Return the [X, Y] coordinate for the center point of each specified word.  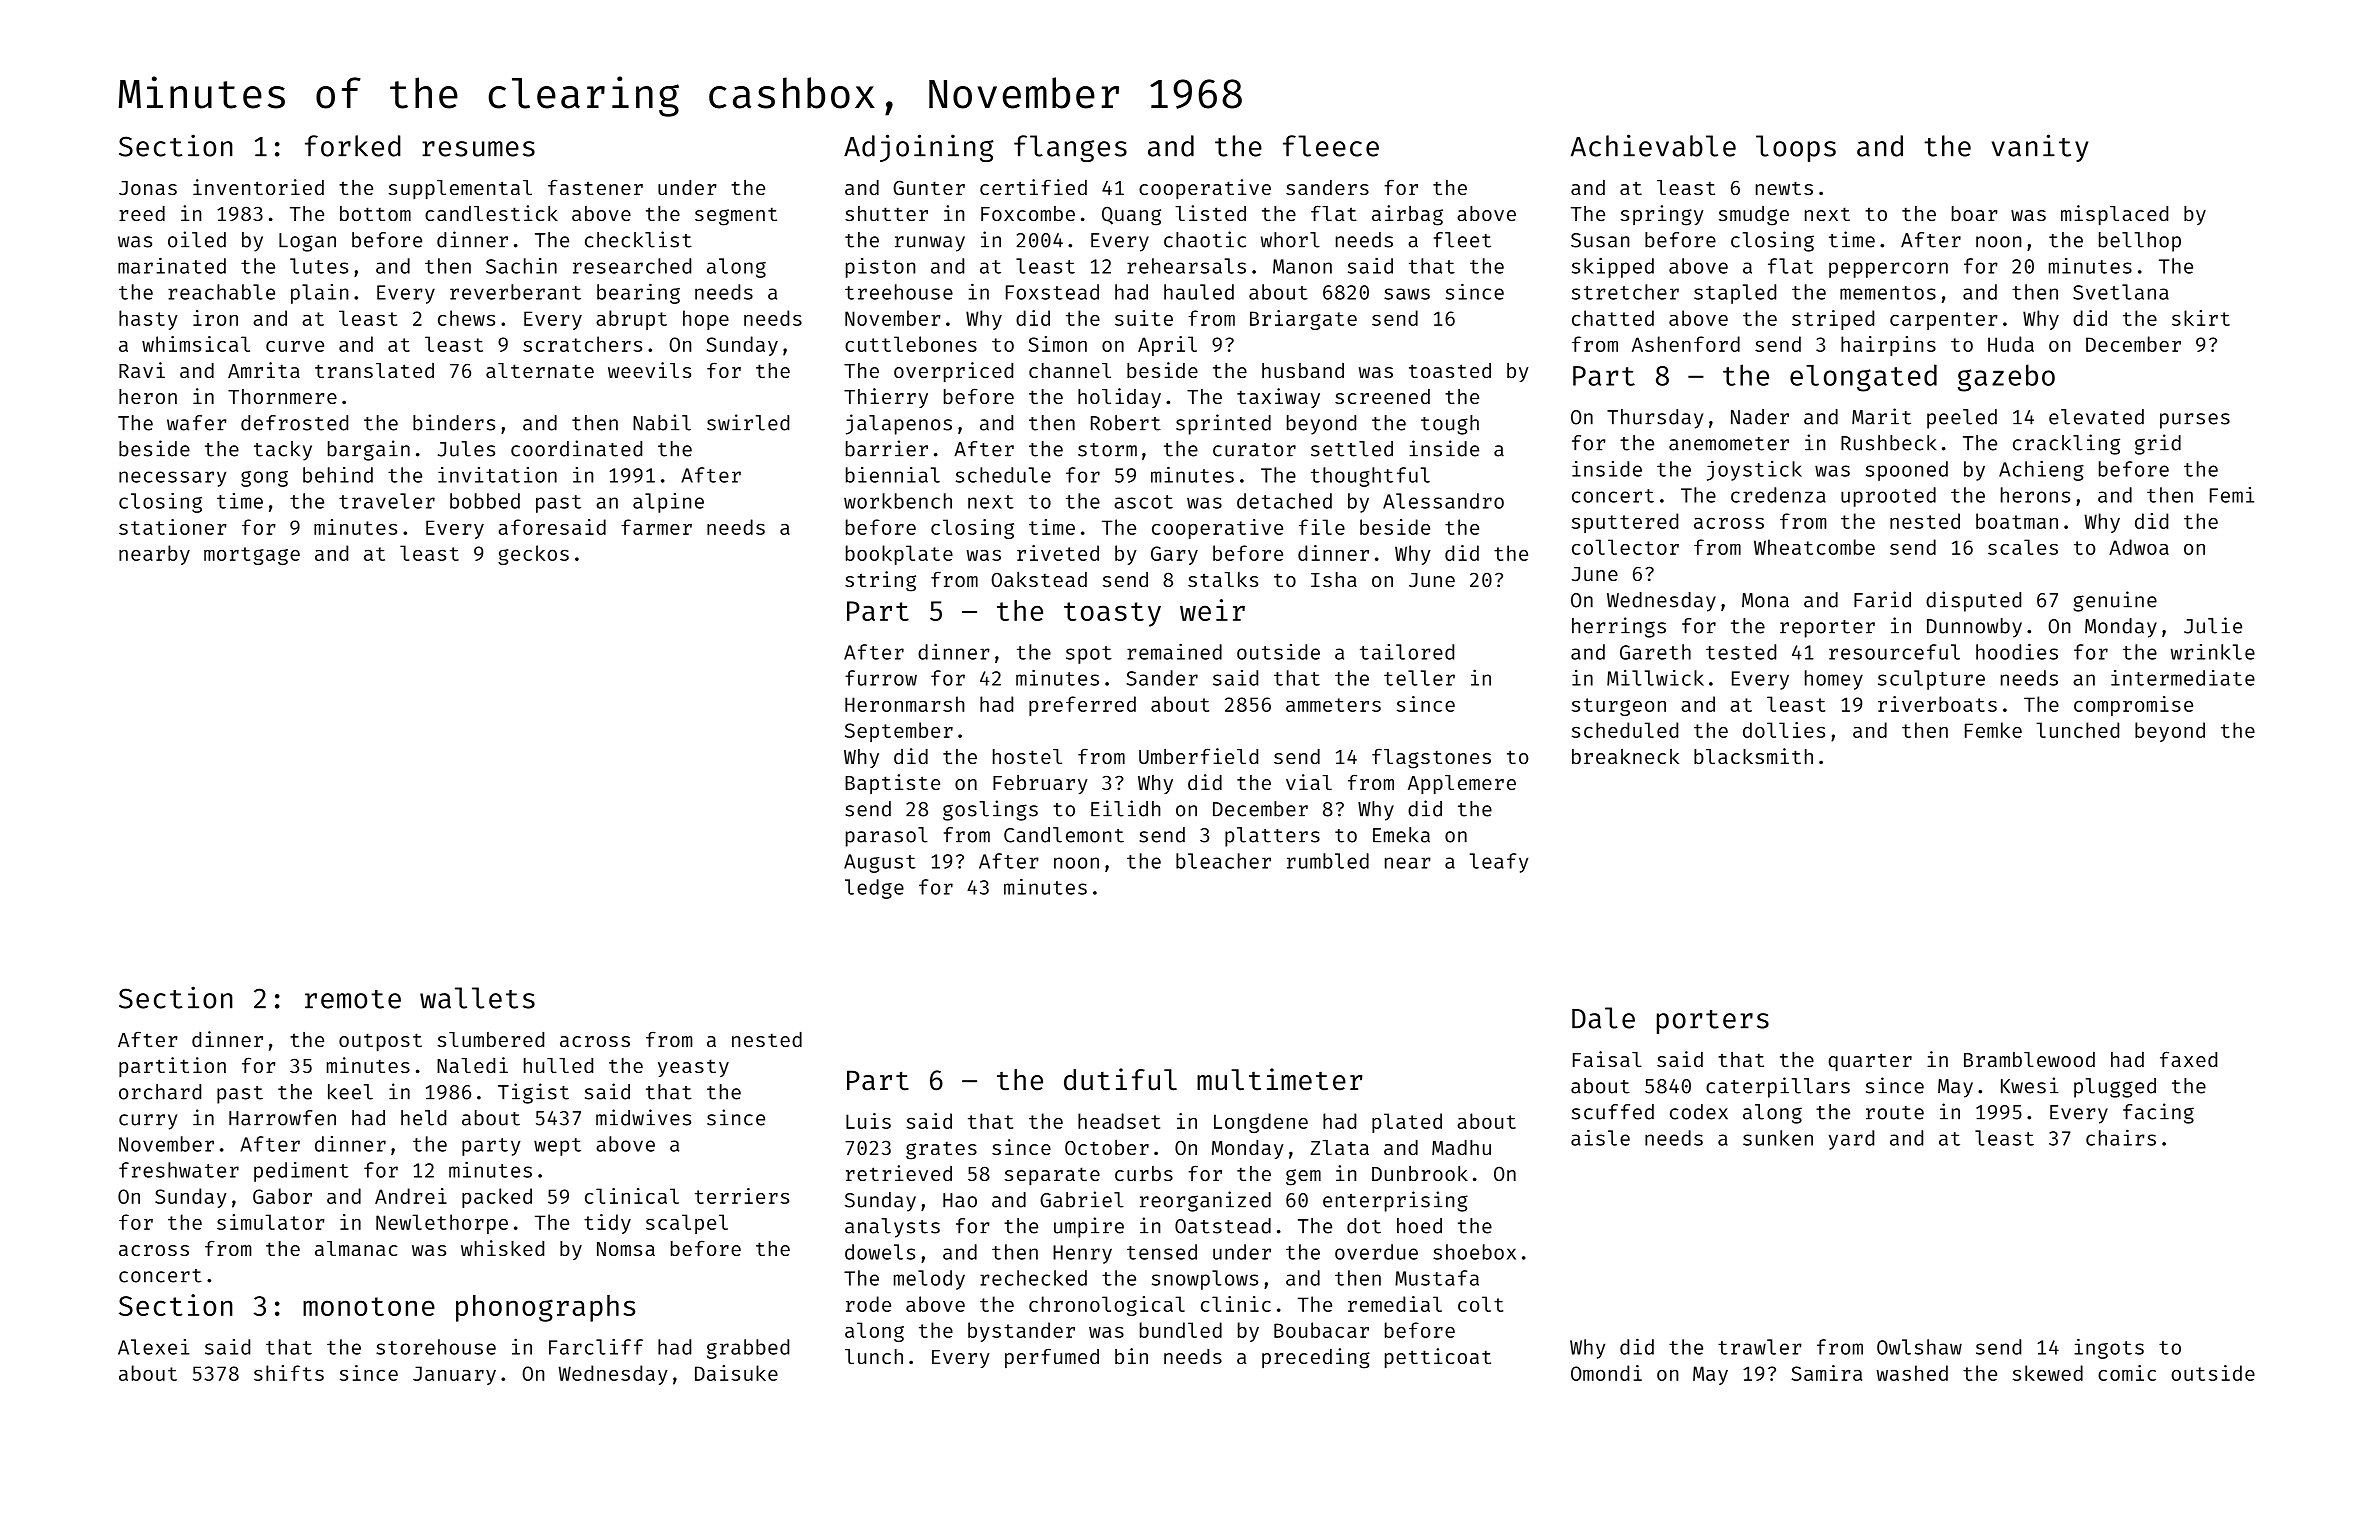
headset [1119, 1121]
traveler [387, 501]
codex [1699, 1112]
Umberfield [1198, 756]
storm [1107, 450]
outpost [380, 1042]
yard [1851, 1140]
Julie [2213, 625]
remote [353, 999]
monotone [369, 1306]
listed [1210, 213]
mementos [1888, 293]
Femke [1993, 730]
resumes [478, 149]
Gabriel [1082, 1199]
